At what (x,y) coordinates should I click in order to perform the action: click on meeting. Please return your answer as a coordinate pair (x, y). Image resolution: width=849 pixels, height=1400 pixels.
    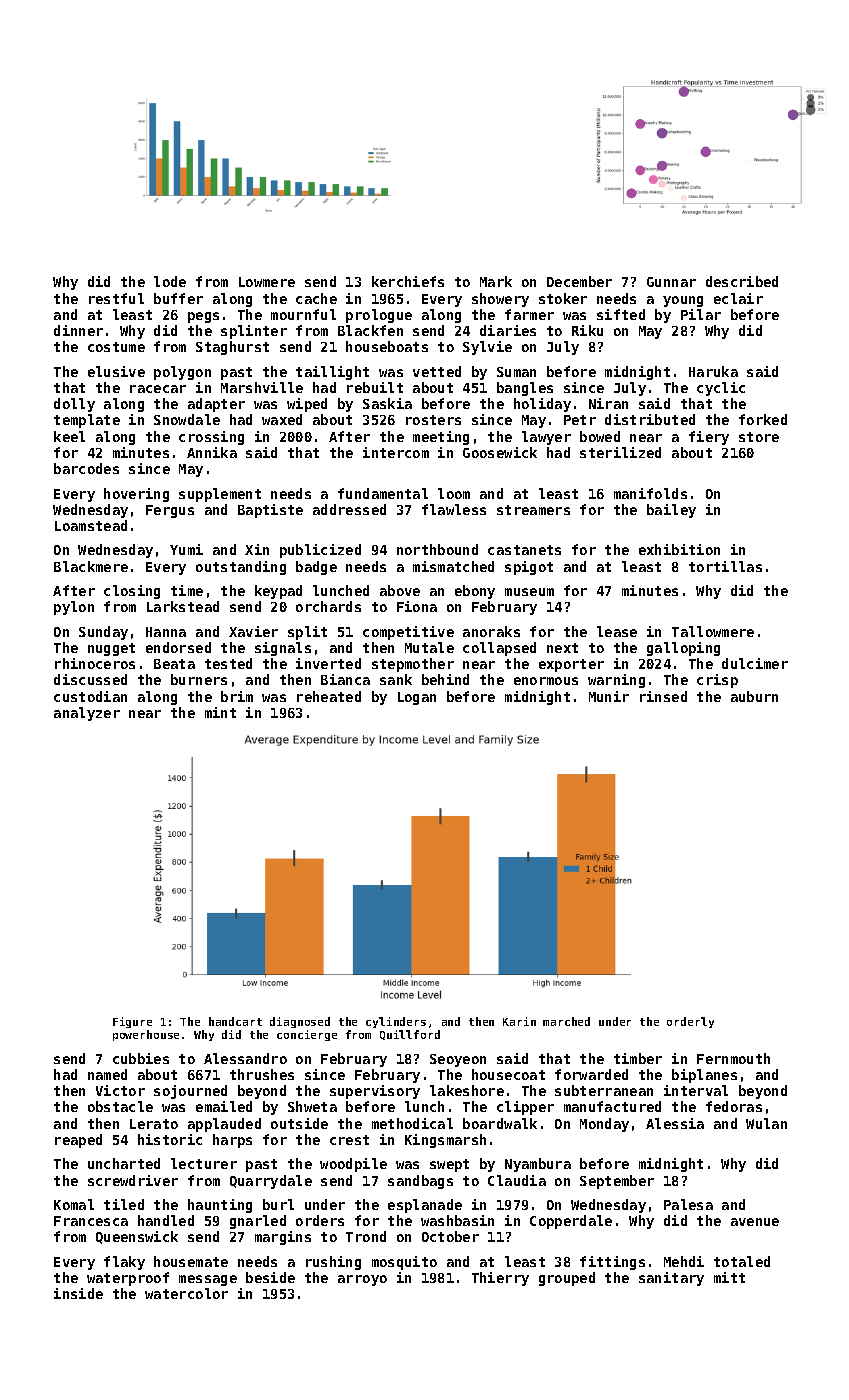
    Looking at the image, I should click on (441, 438).
